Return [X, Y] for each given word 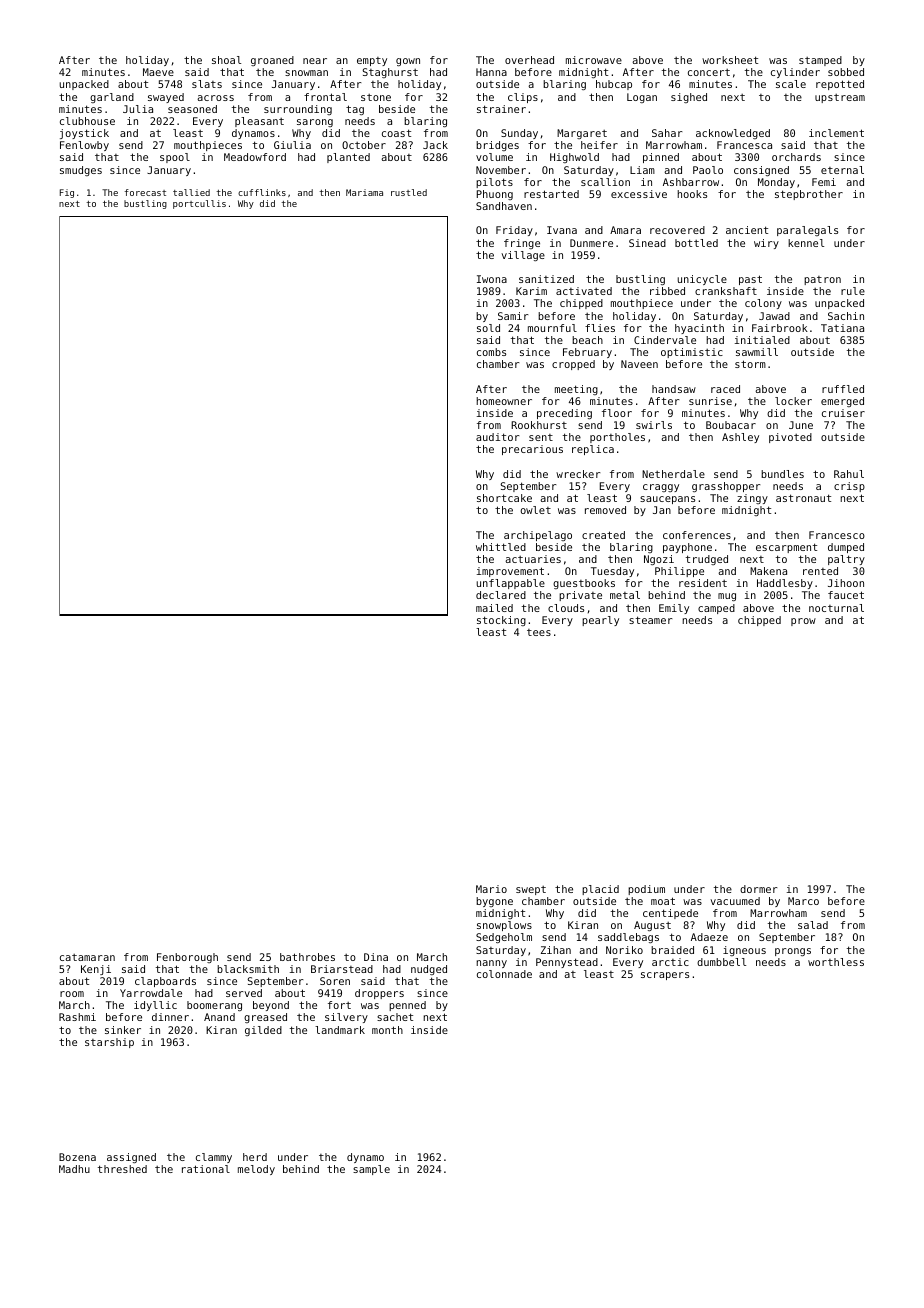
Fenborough [187, 958]
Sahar [667, 133]
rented [820, 571]
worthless [836, 962]
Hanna [491, 72]
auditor [497, 437]
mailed [494, 608]
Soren [335, 981]
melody [256, 1170]
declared [501, 595]
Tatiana [842, 328]
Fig [67, 193]
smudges [81, 171]
